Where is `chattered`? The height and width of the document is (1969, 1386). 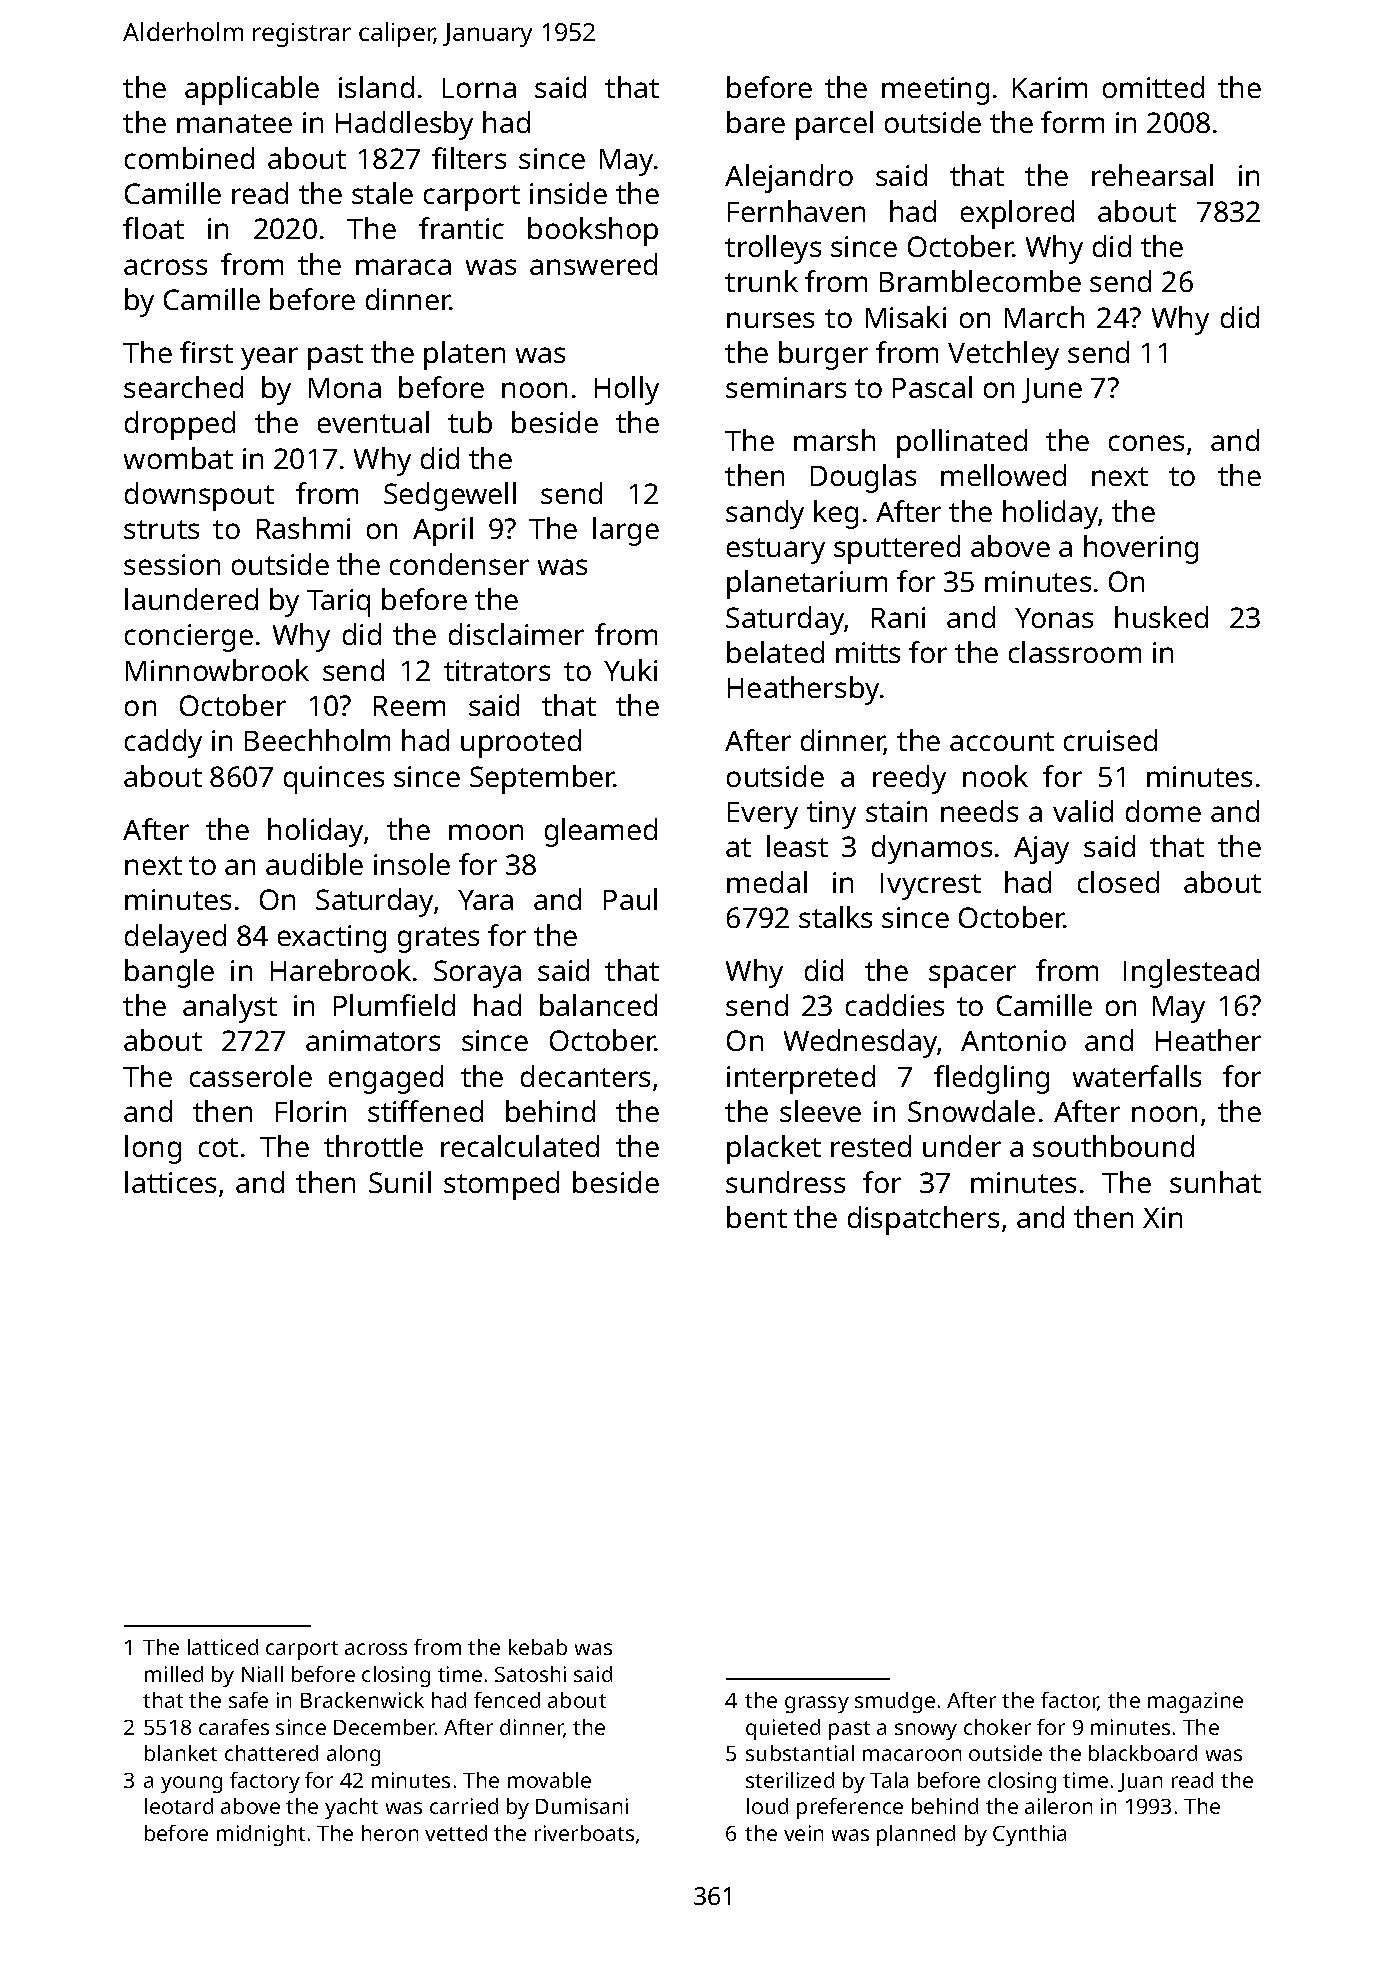
chattered is located at coordinates (271, 1753).
